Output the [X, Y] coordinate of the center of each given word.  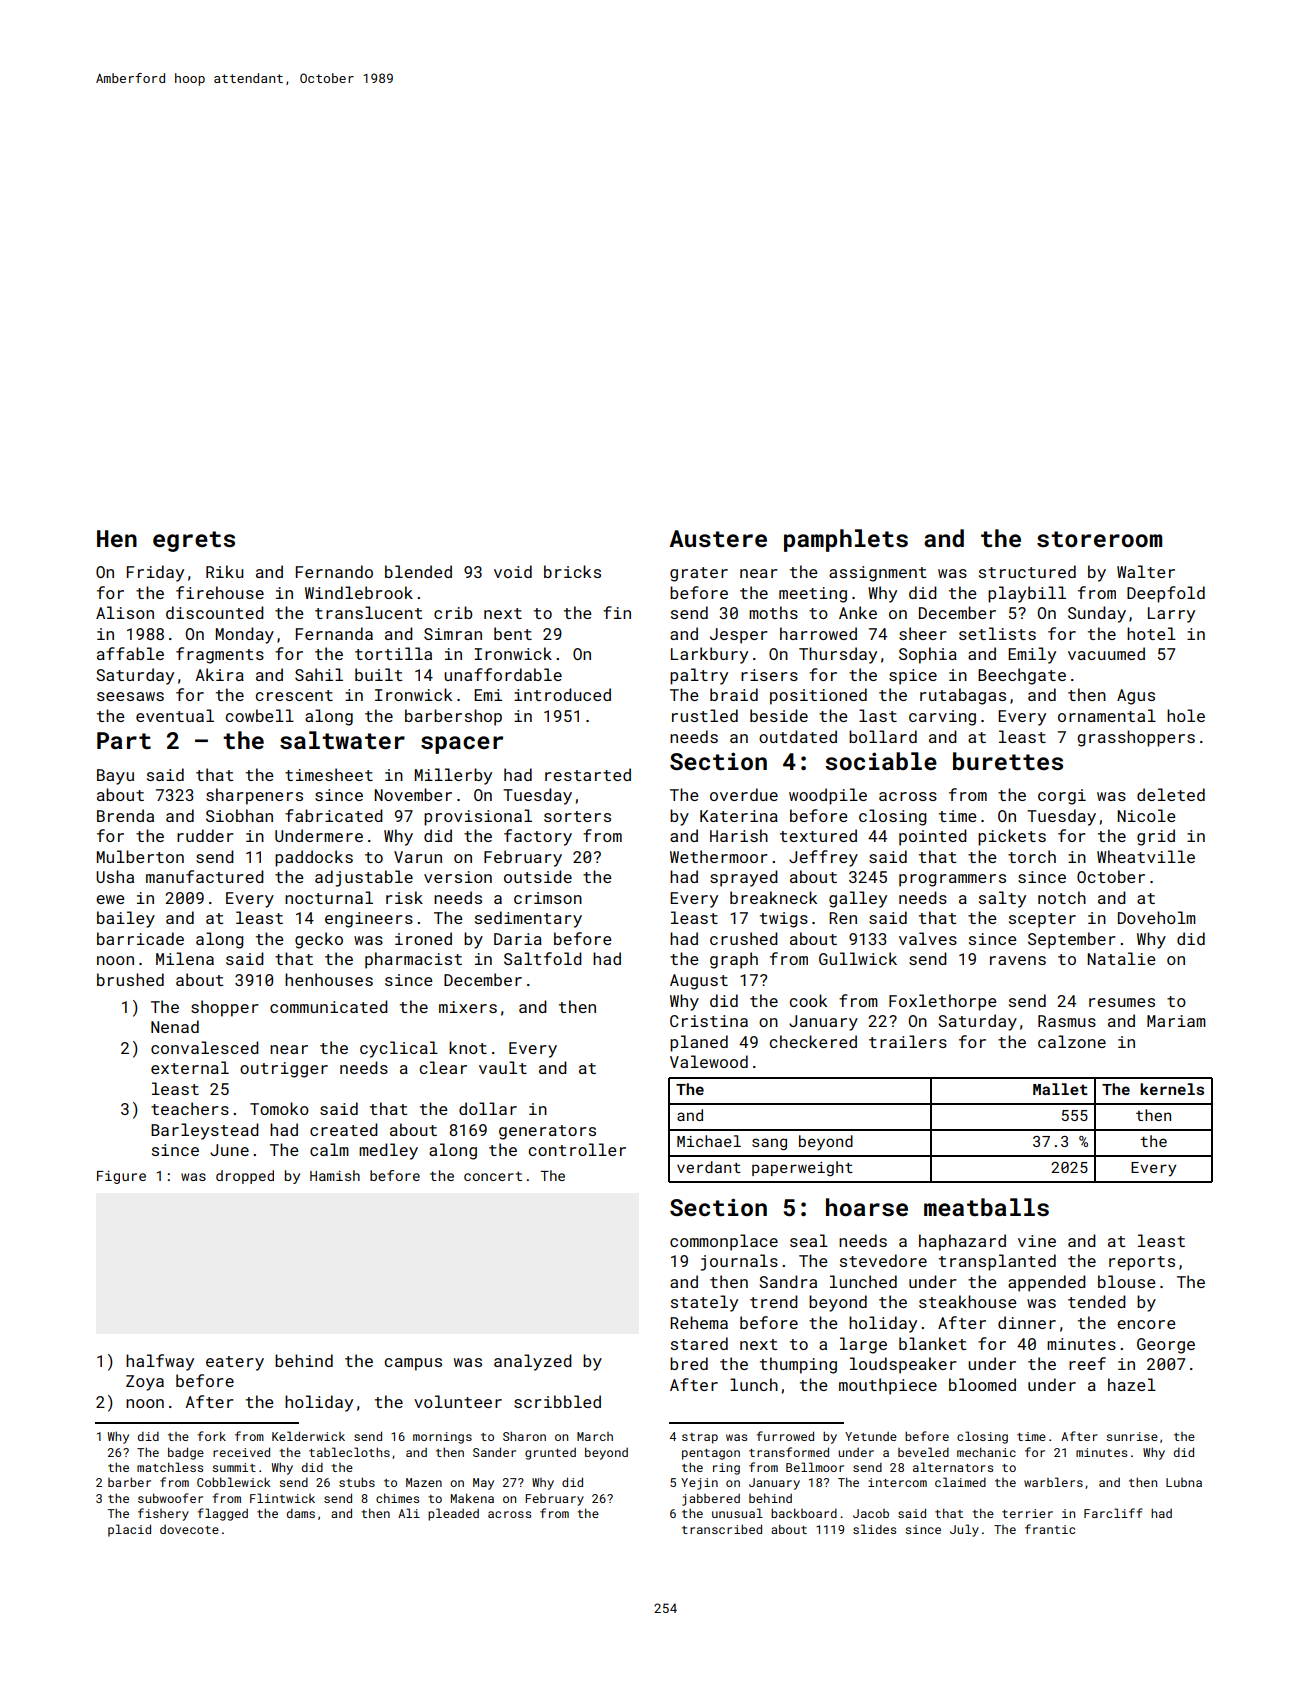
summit [234, 1467]
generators [547, 1132]
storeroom [1099, 539]
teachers [190, 1108]
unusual [737, 1513]
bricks [572, 571]
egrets [194, 541]
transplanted [997, 1262]
